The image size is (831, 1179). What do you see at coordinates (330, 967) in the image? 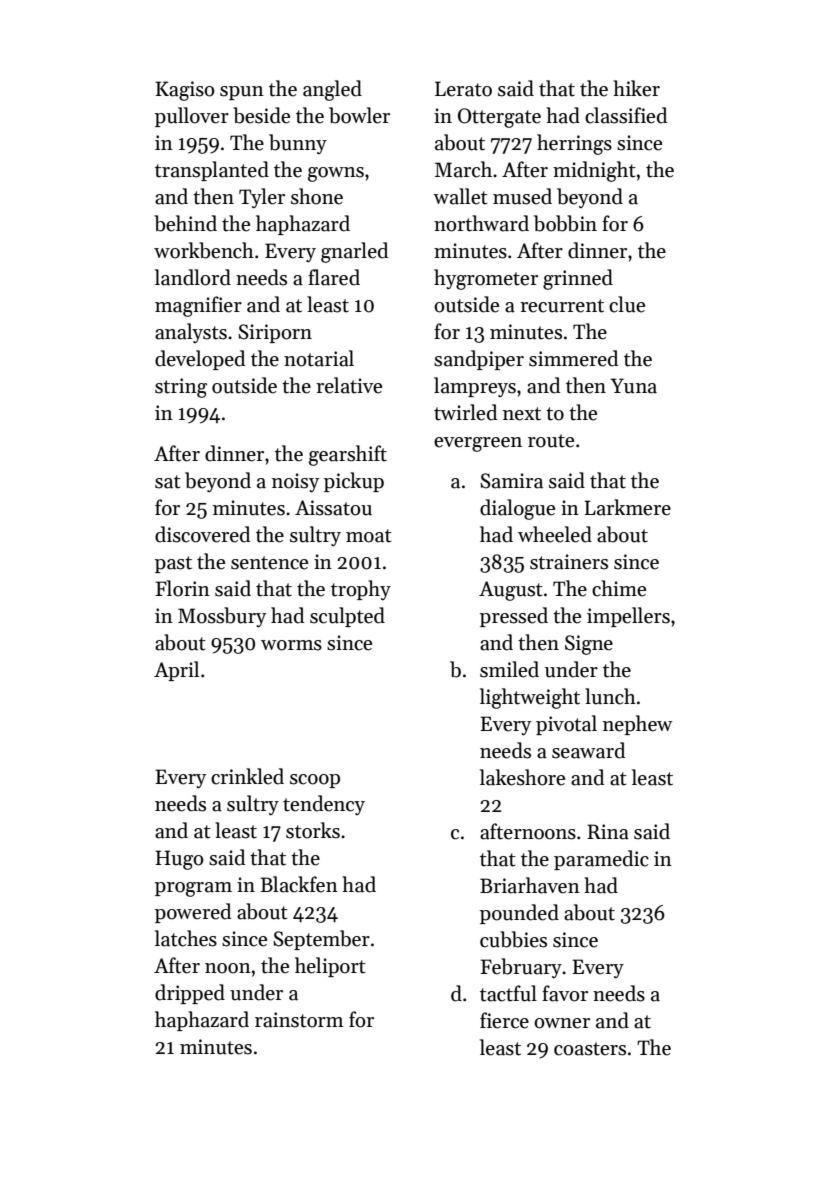
I see `heliport` at bounding box center [330, 967].
